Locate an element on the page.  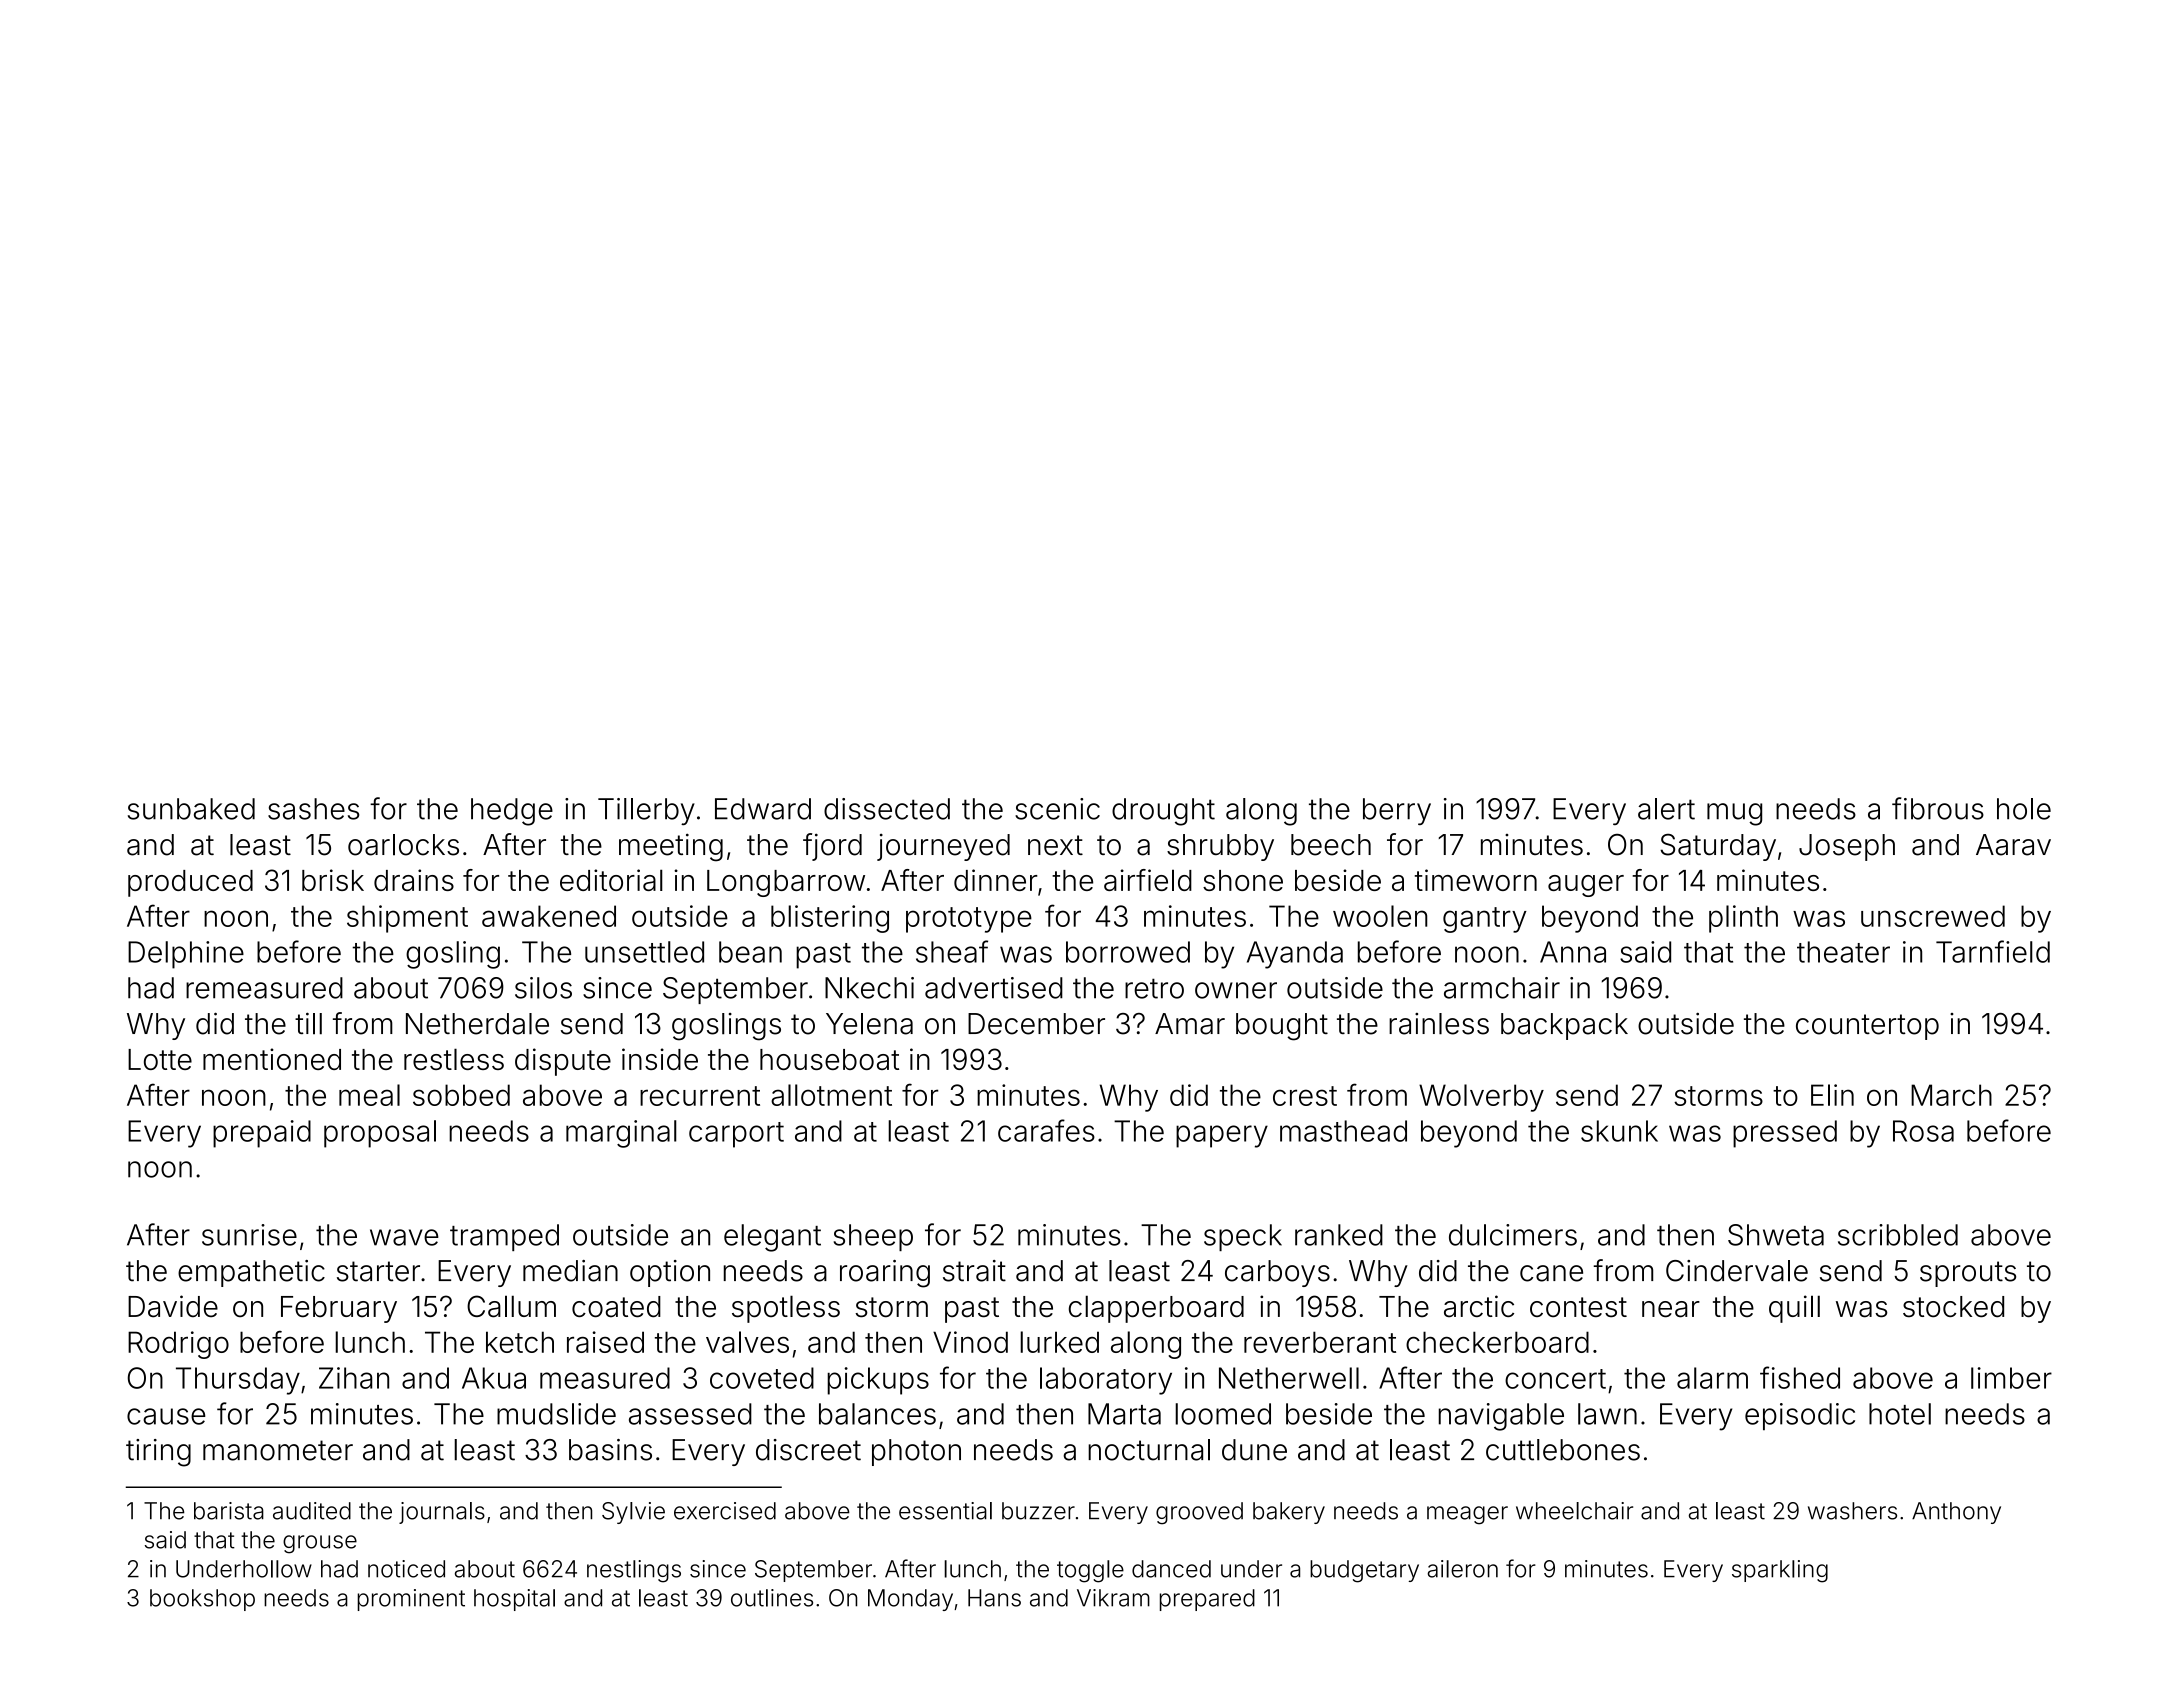
allotment is located at coordinates (831, 1095).
